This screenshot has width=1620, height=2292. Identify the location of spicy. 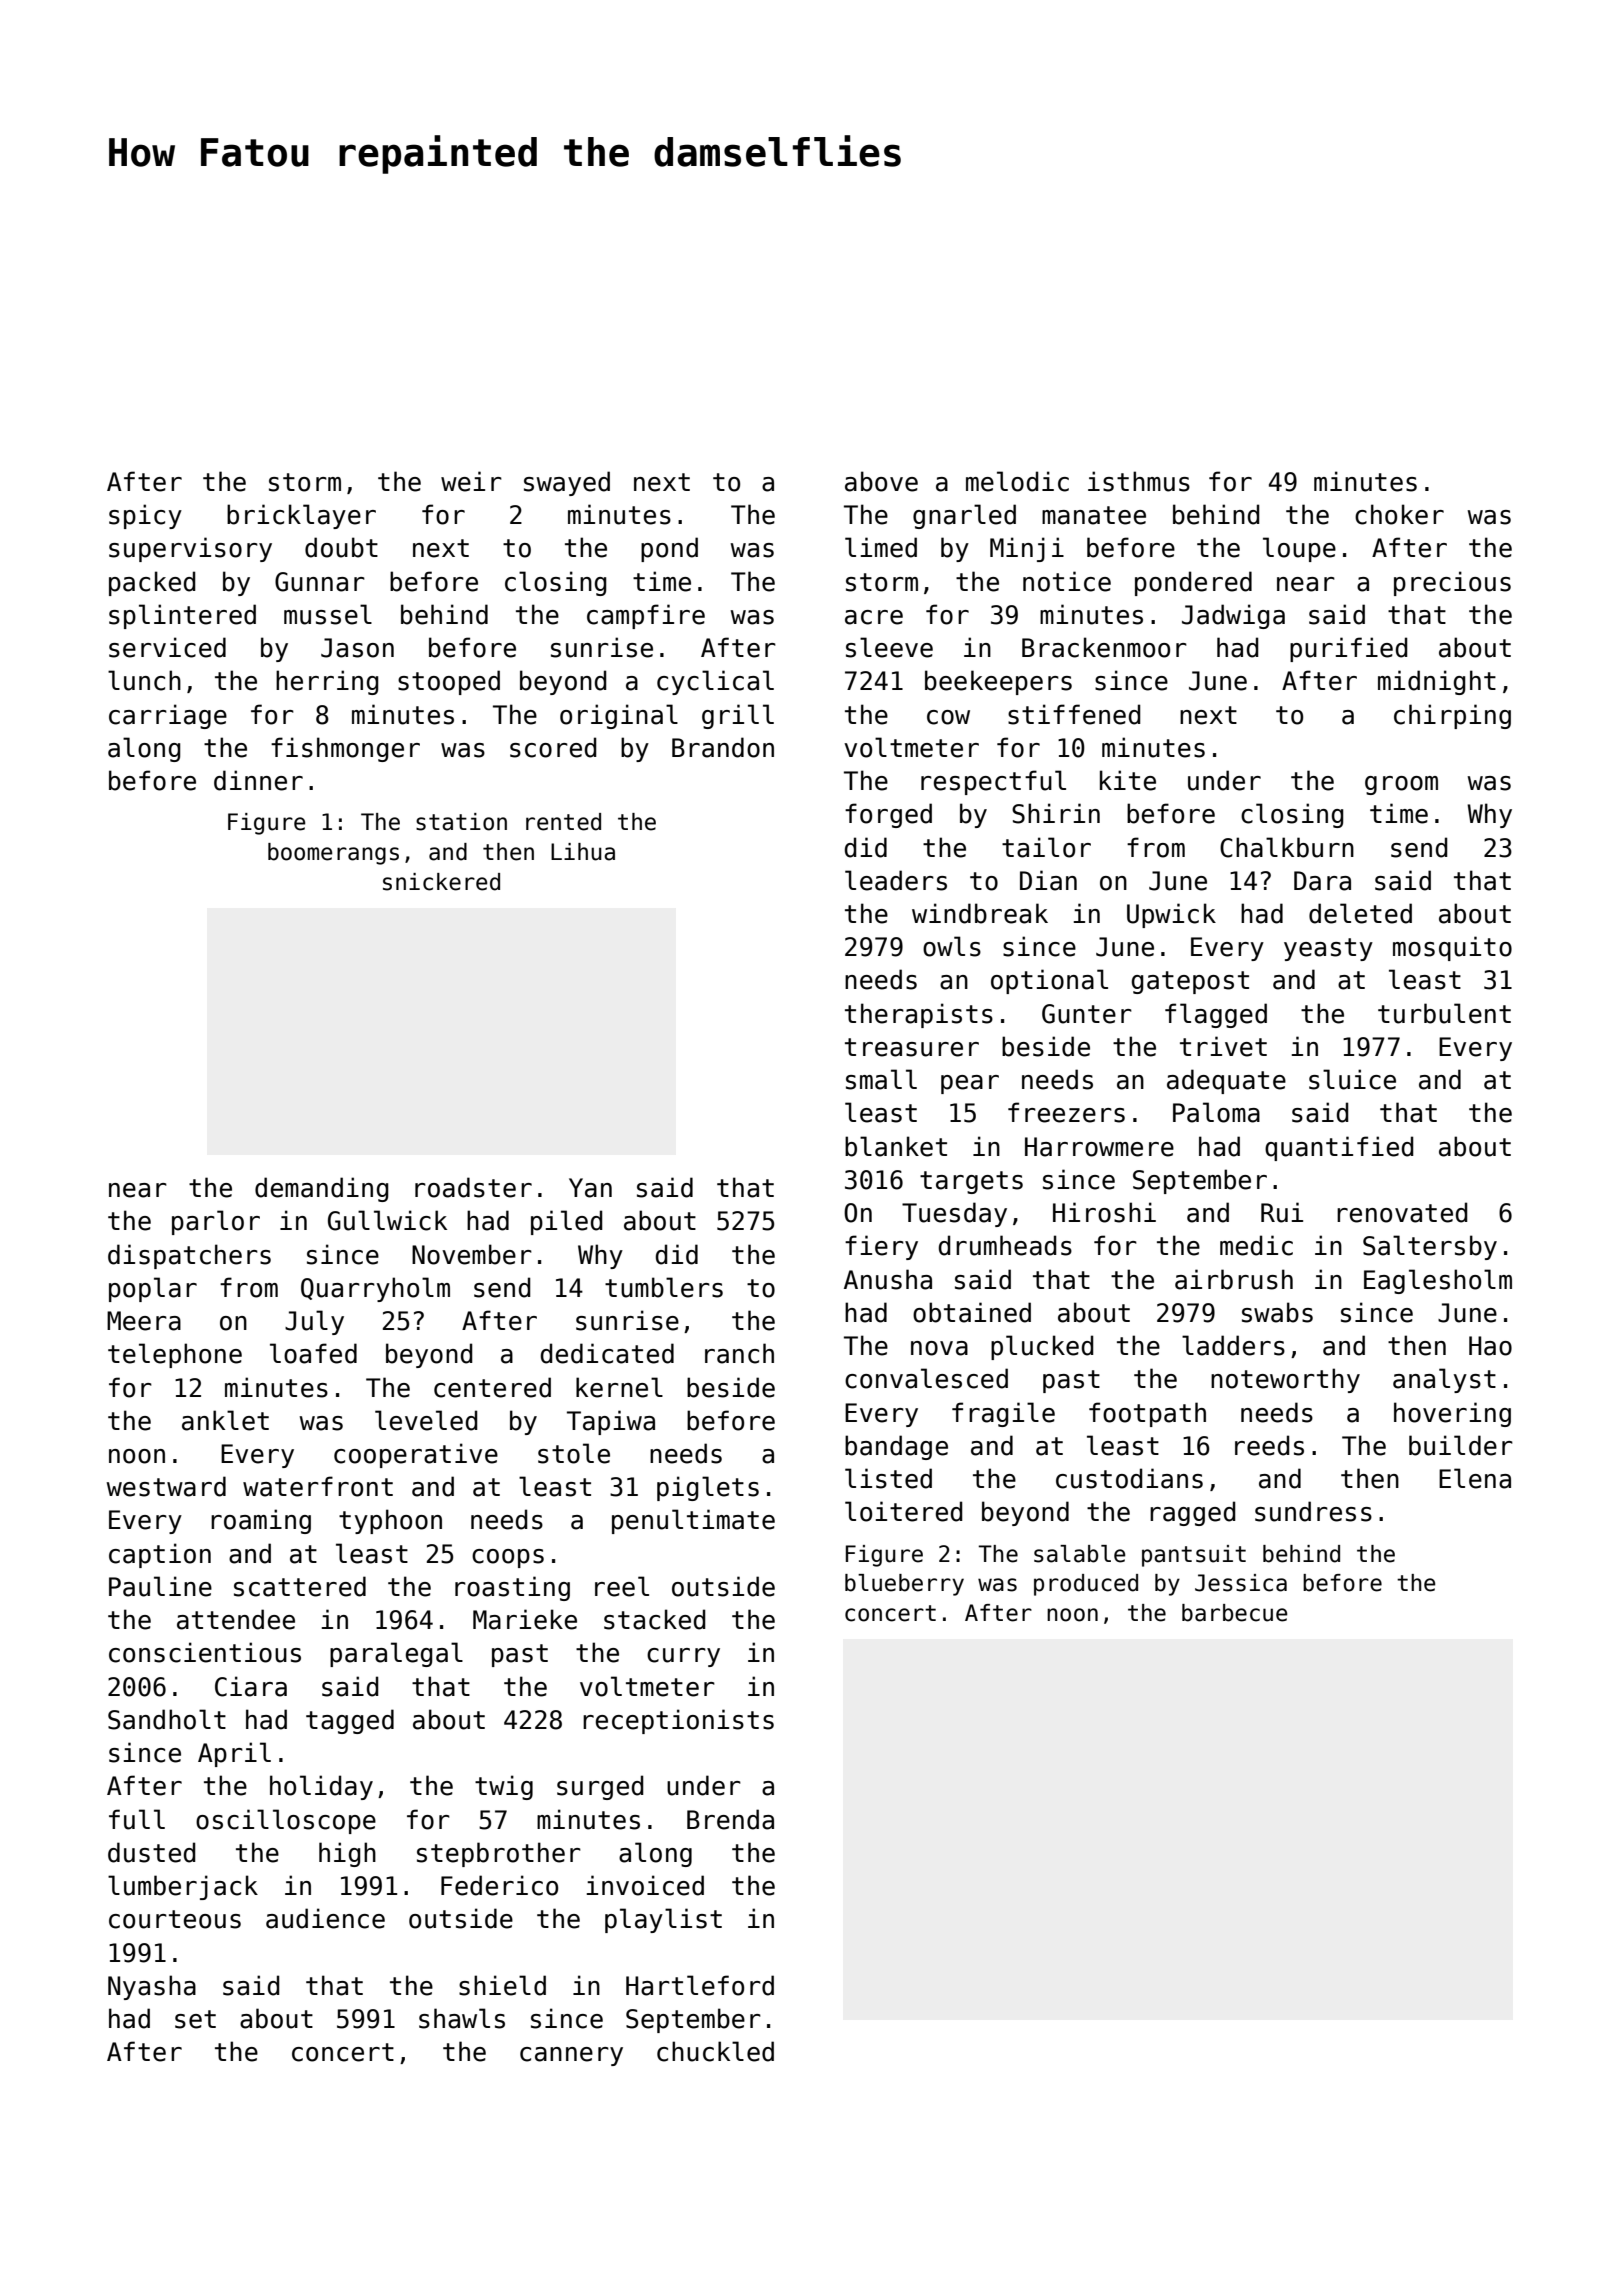
(145, 516).
